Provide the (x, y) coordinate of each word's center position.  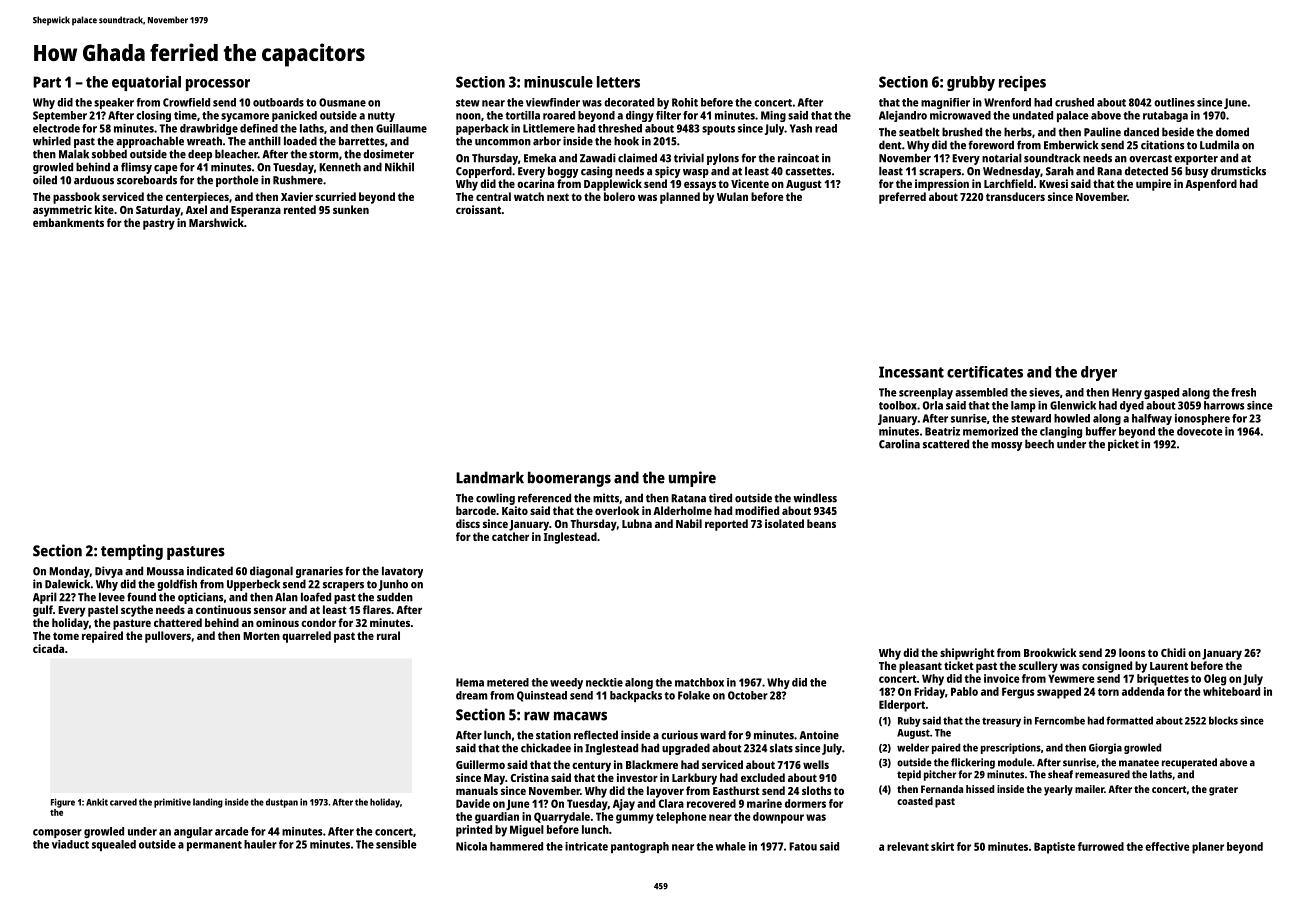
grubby (971, 83)
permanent (214, 846)
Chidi (1173, 652)
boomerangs (569, 479)
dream (472, 695)
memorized (990, 431)
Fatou (803, 846)
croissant (478, 209)
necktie (604, 682)
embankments (68, 222)
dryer (1099, 373)
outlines (1174, 102)
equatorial (146, 83)
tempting (132, 552)
